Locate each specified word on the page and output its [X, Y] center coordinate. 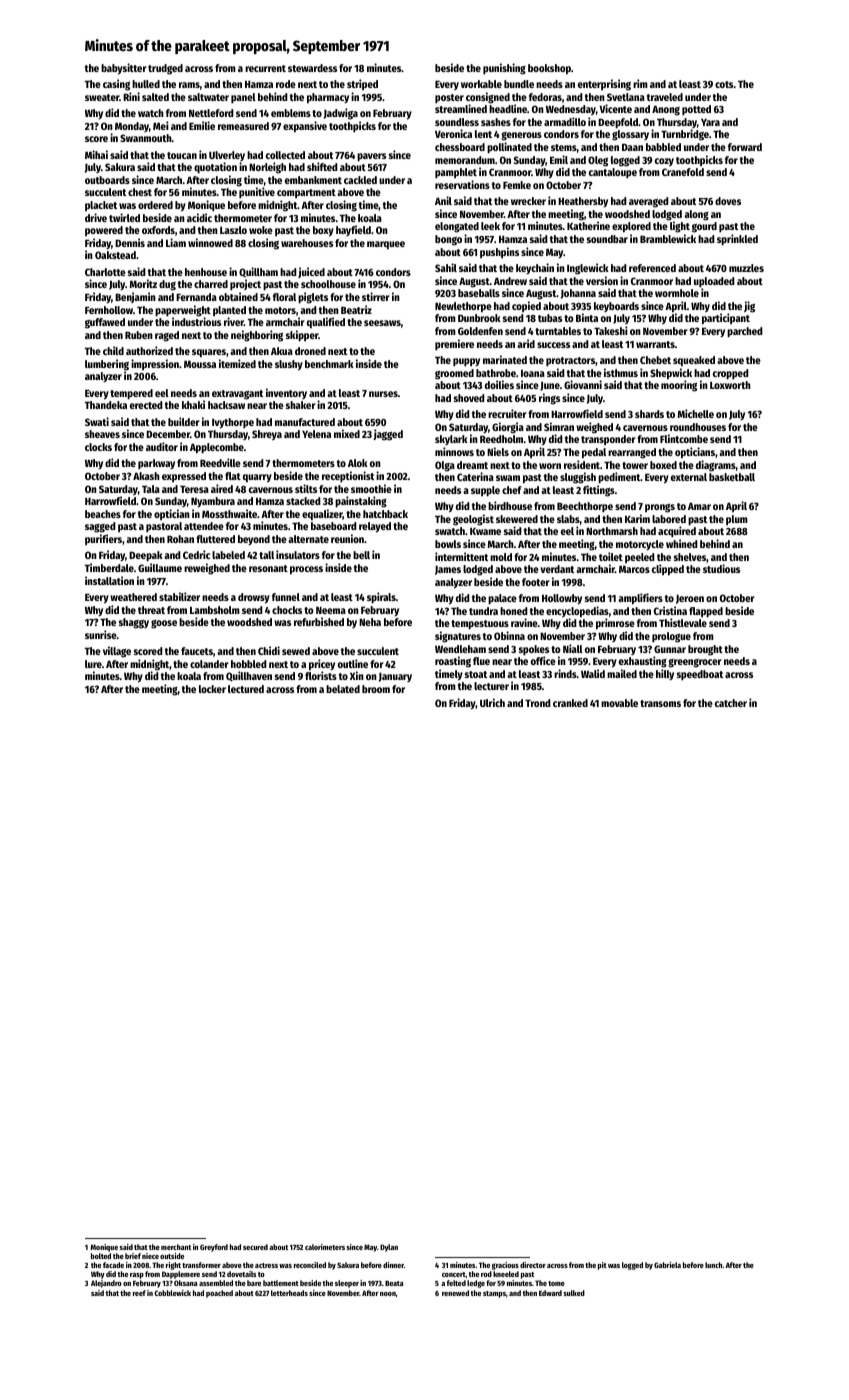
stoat [476, 674]
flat [233, 476]
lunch [713, 1265]
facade [113, 1265]
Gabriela [667, 1265]
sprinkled [737, 239]
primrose [615, 624]
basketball [732, 477]
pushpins [499, 252]
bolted [101, 1256]
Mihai [96, 154]
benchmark [329, 364]
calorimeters [325, 1247]
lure [93, 664]
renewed [455, 1293]
